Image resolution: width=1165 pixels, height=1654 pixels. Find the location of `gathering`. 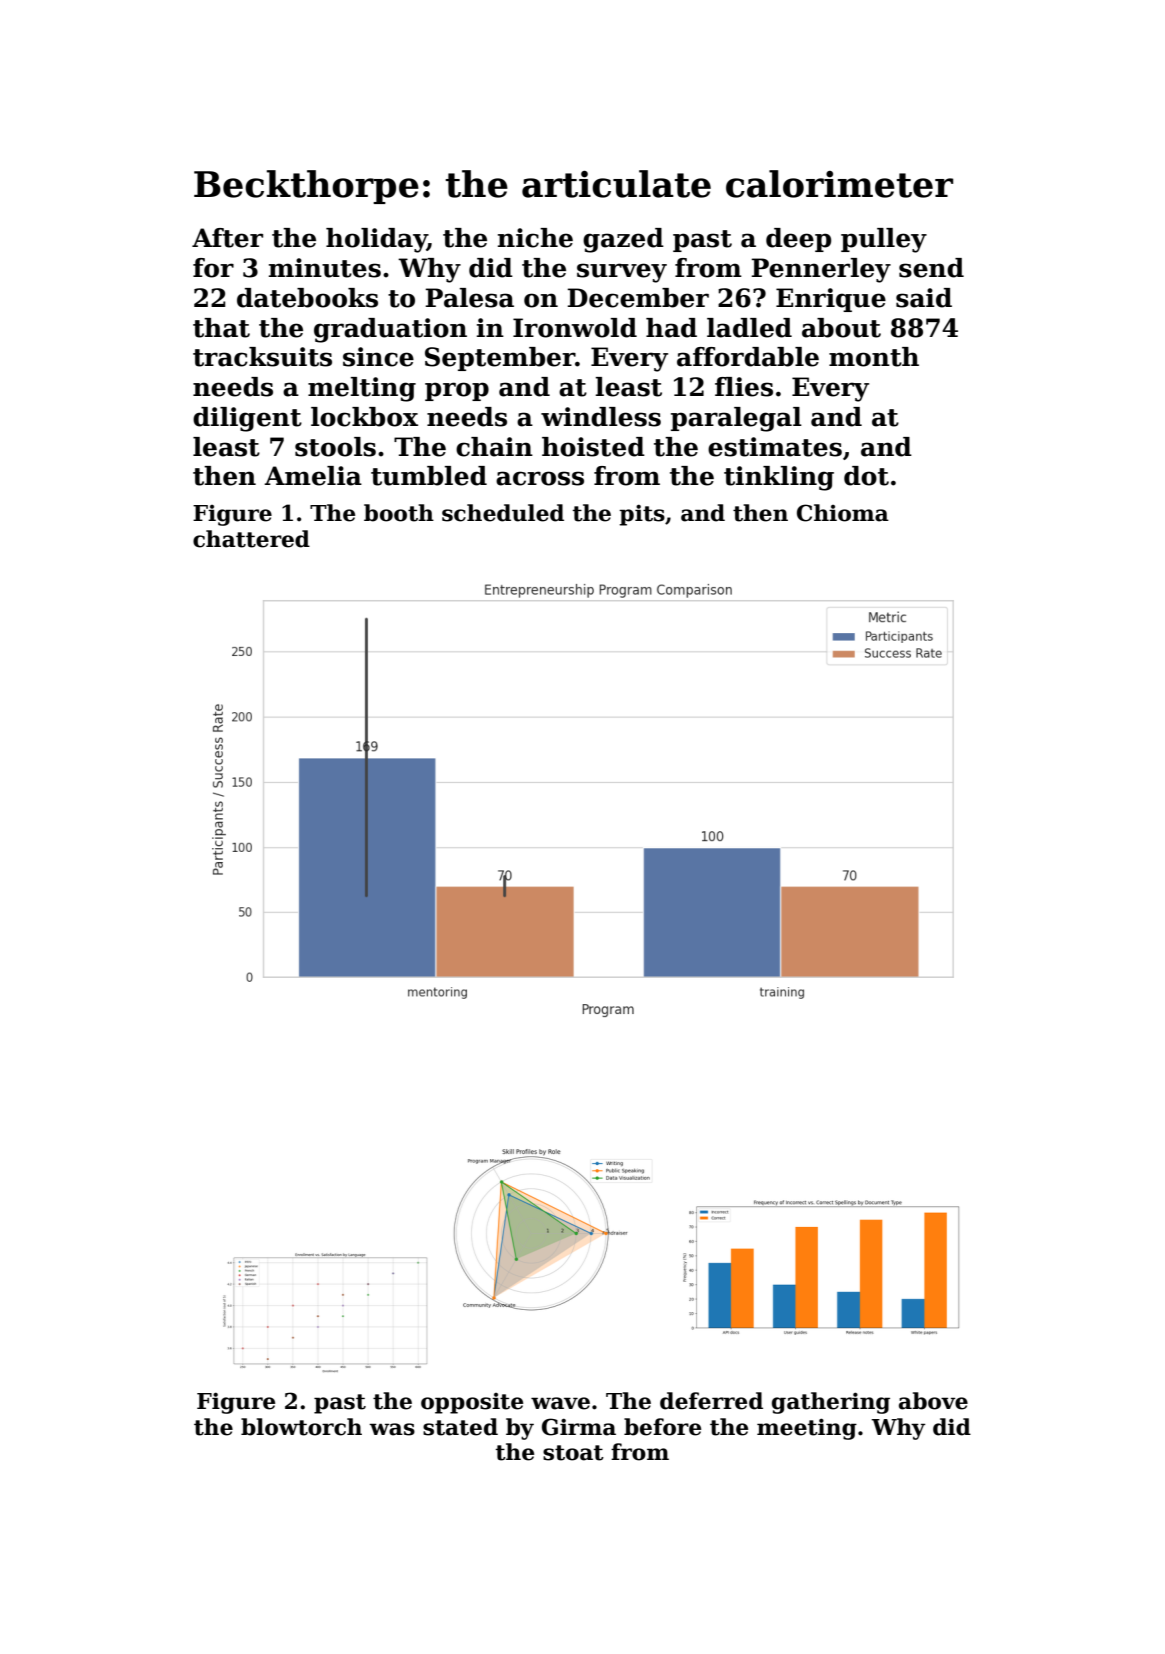

gathering is located at coordinates (831, 1403).
